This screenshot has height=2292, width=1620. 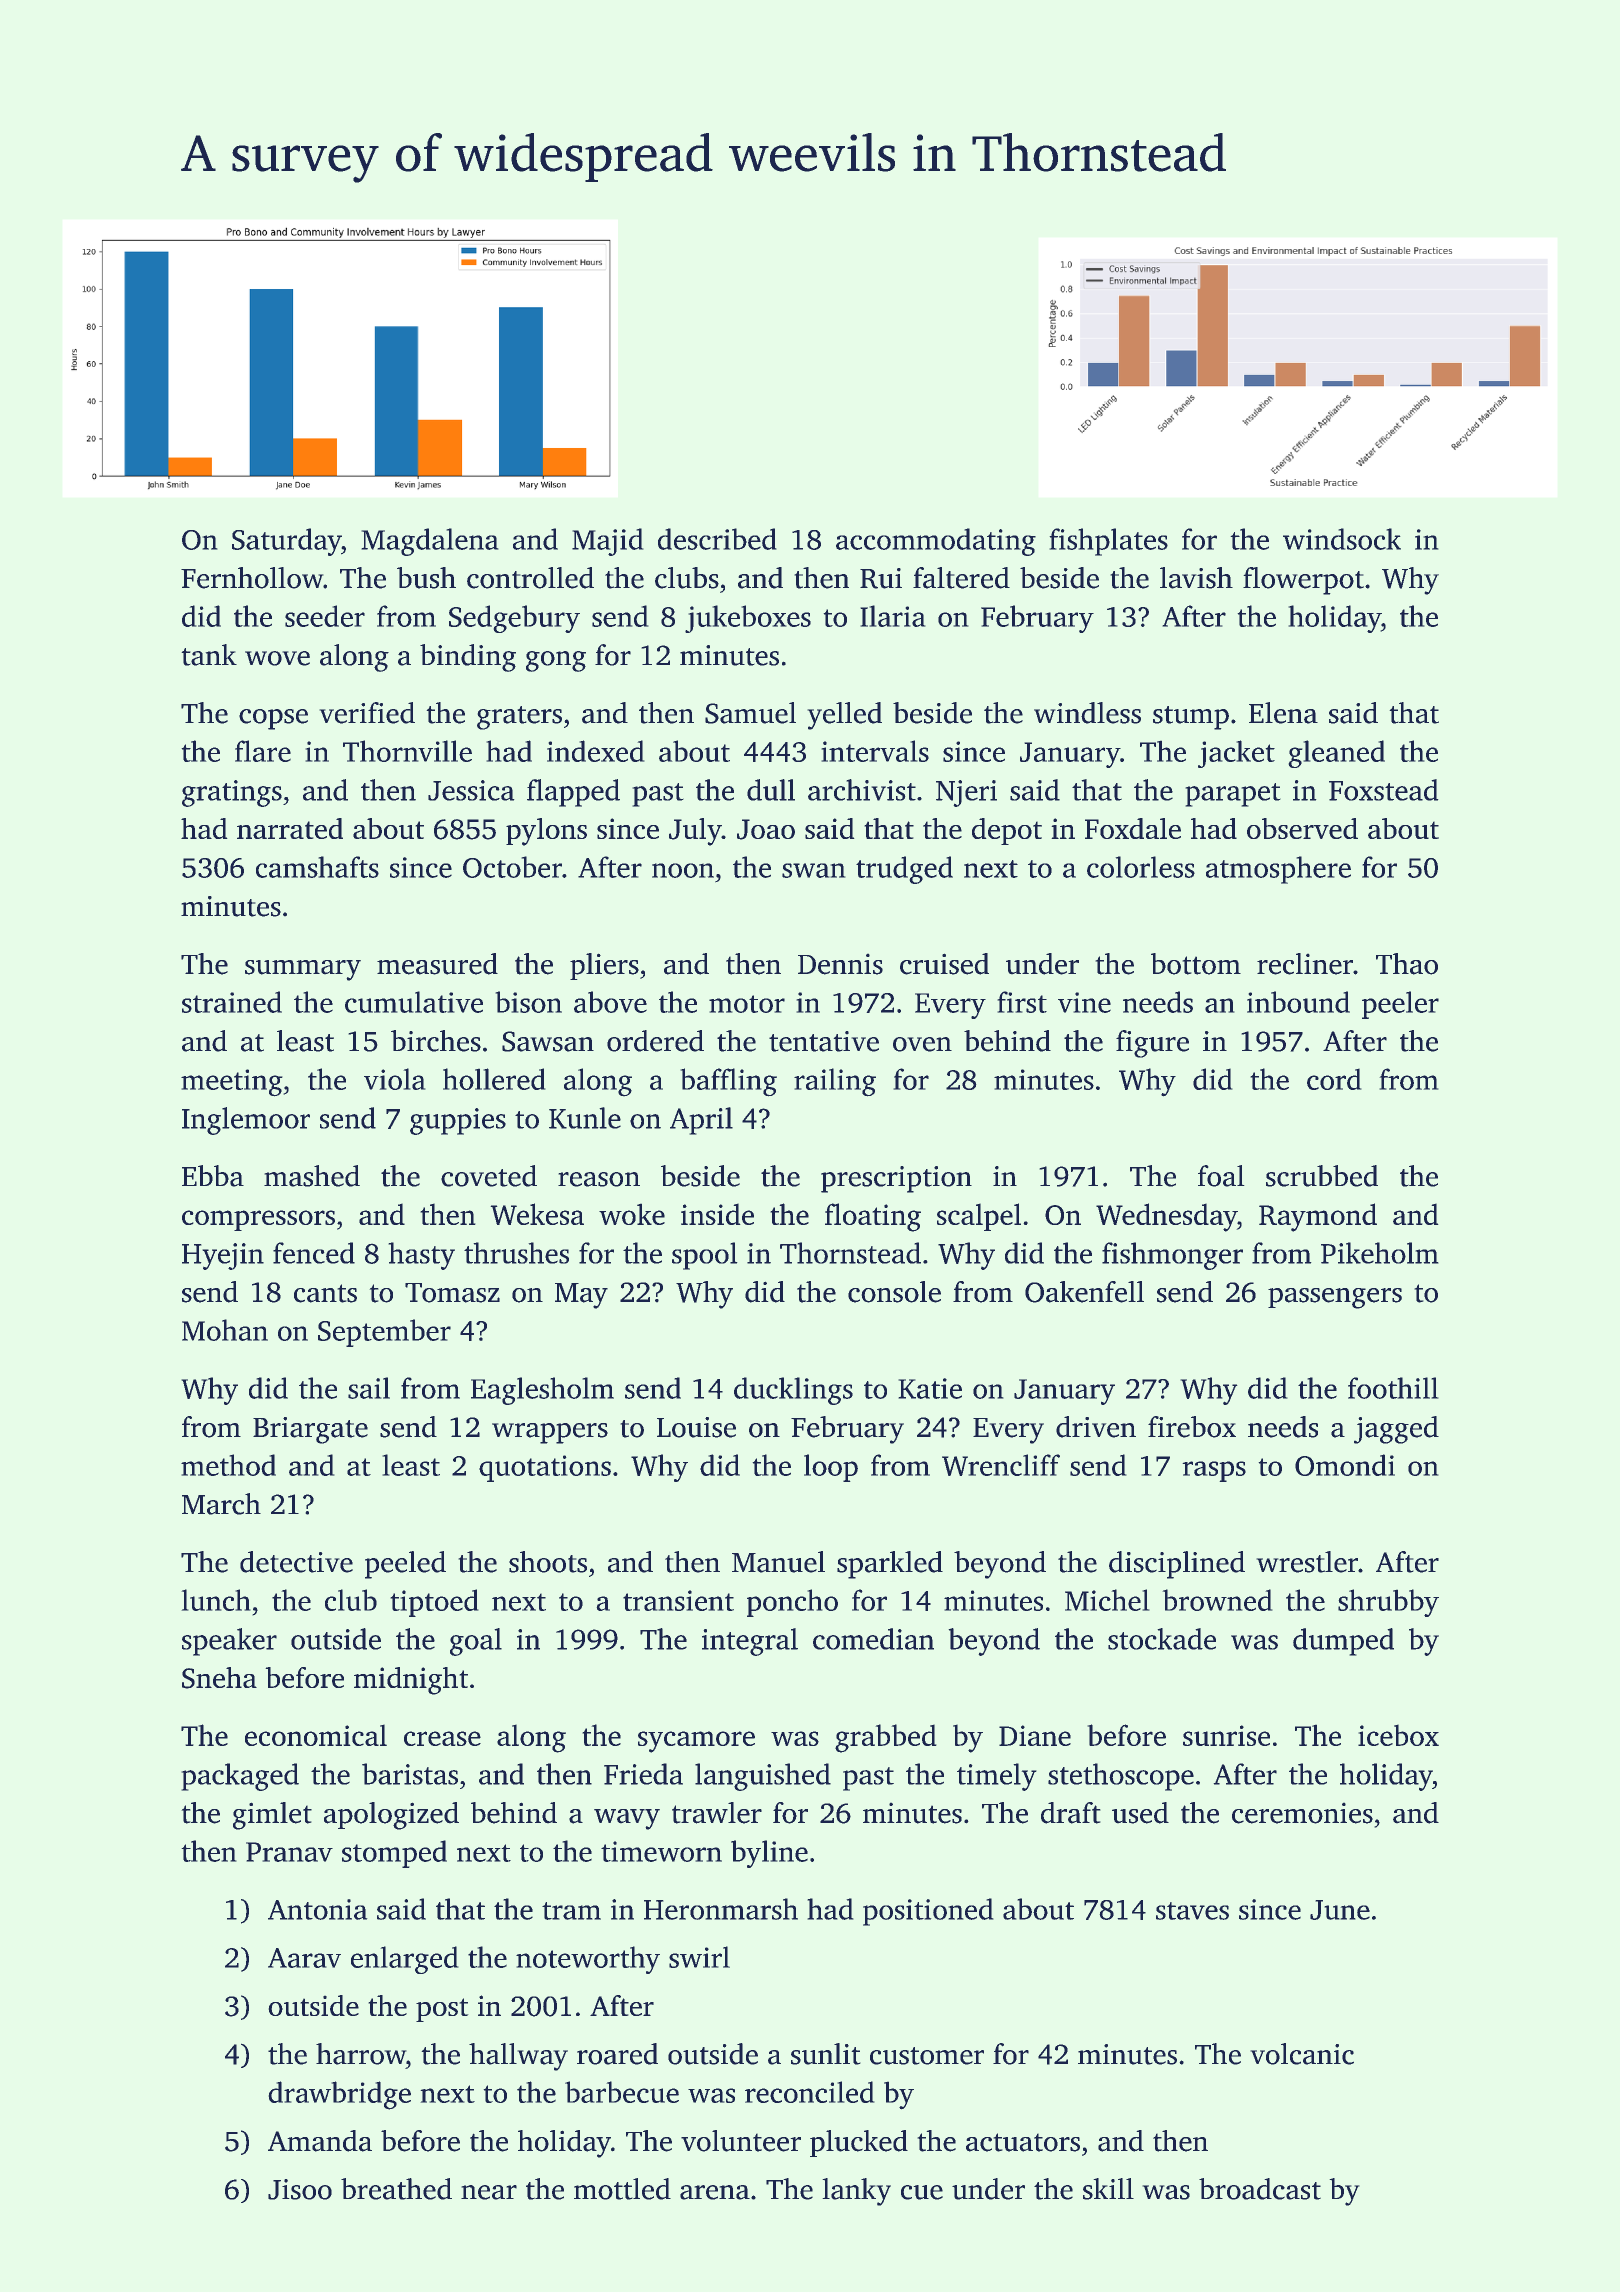 What do you see at coordinates (844, 716) in the screenshot?
I see `yelled` at bounding box center [844, 716].
